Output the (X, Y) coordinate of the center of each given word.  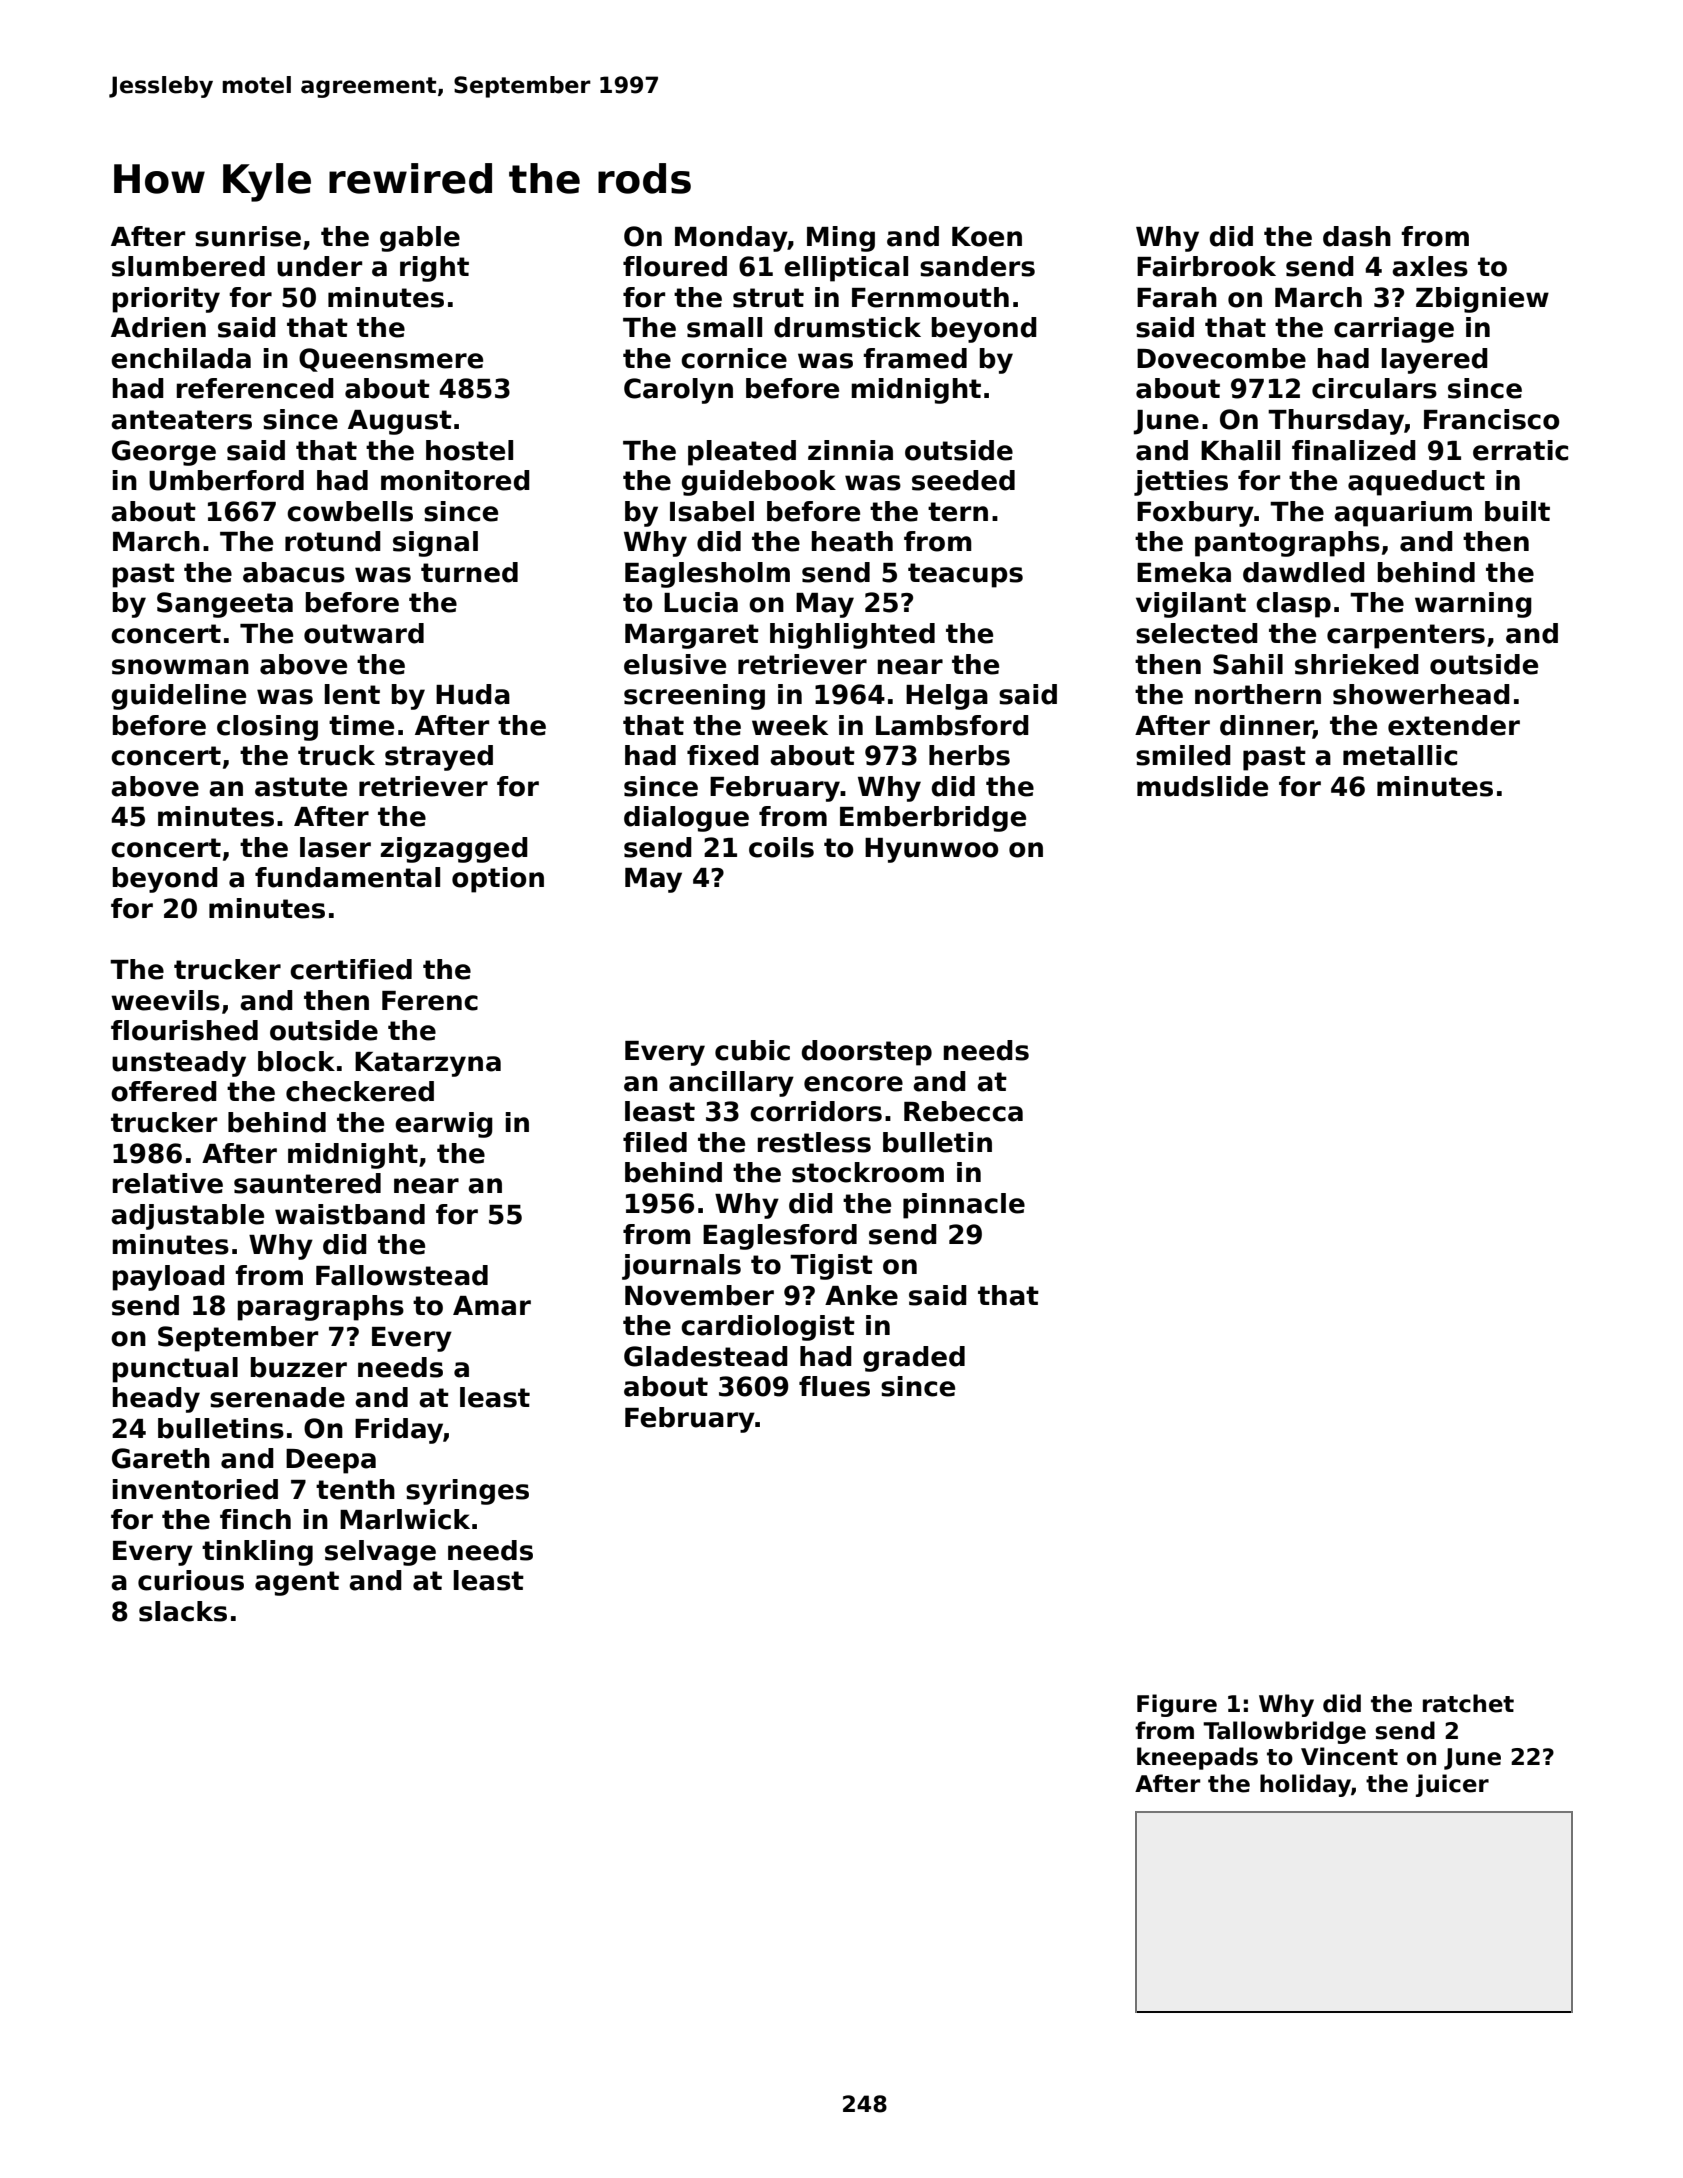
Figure (1177, 1705)
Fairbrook (1206, 266)
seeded (963, 480)
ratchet (1468, 1703)
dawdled (1304, 572)
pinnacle (964, 1206)
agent (297, 1583)
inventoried (195, 1489)
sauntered (307, 1183)
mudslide (1202, 786)
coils (781, 847)
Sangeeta (225, 605)
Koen (987, 237)
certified (351, 969)
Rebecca (963, 1111)
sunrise (248, 236)
